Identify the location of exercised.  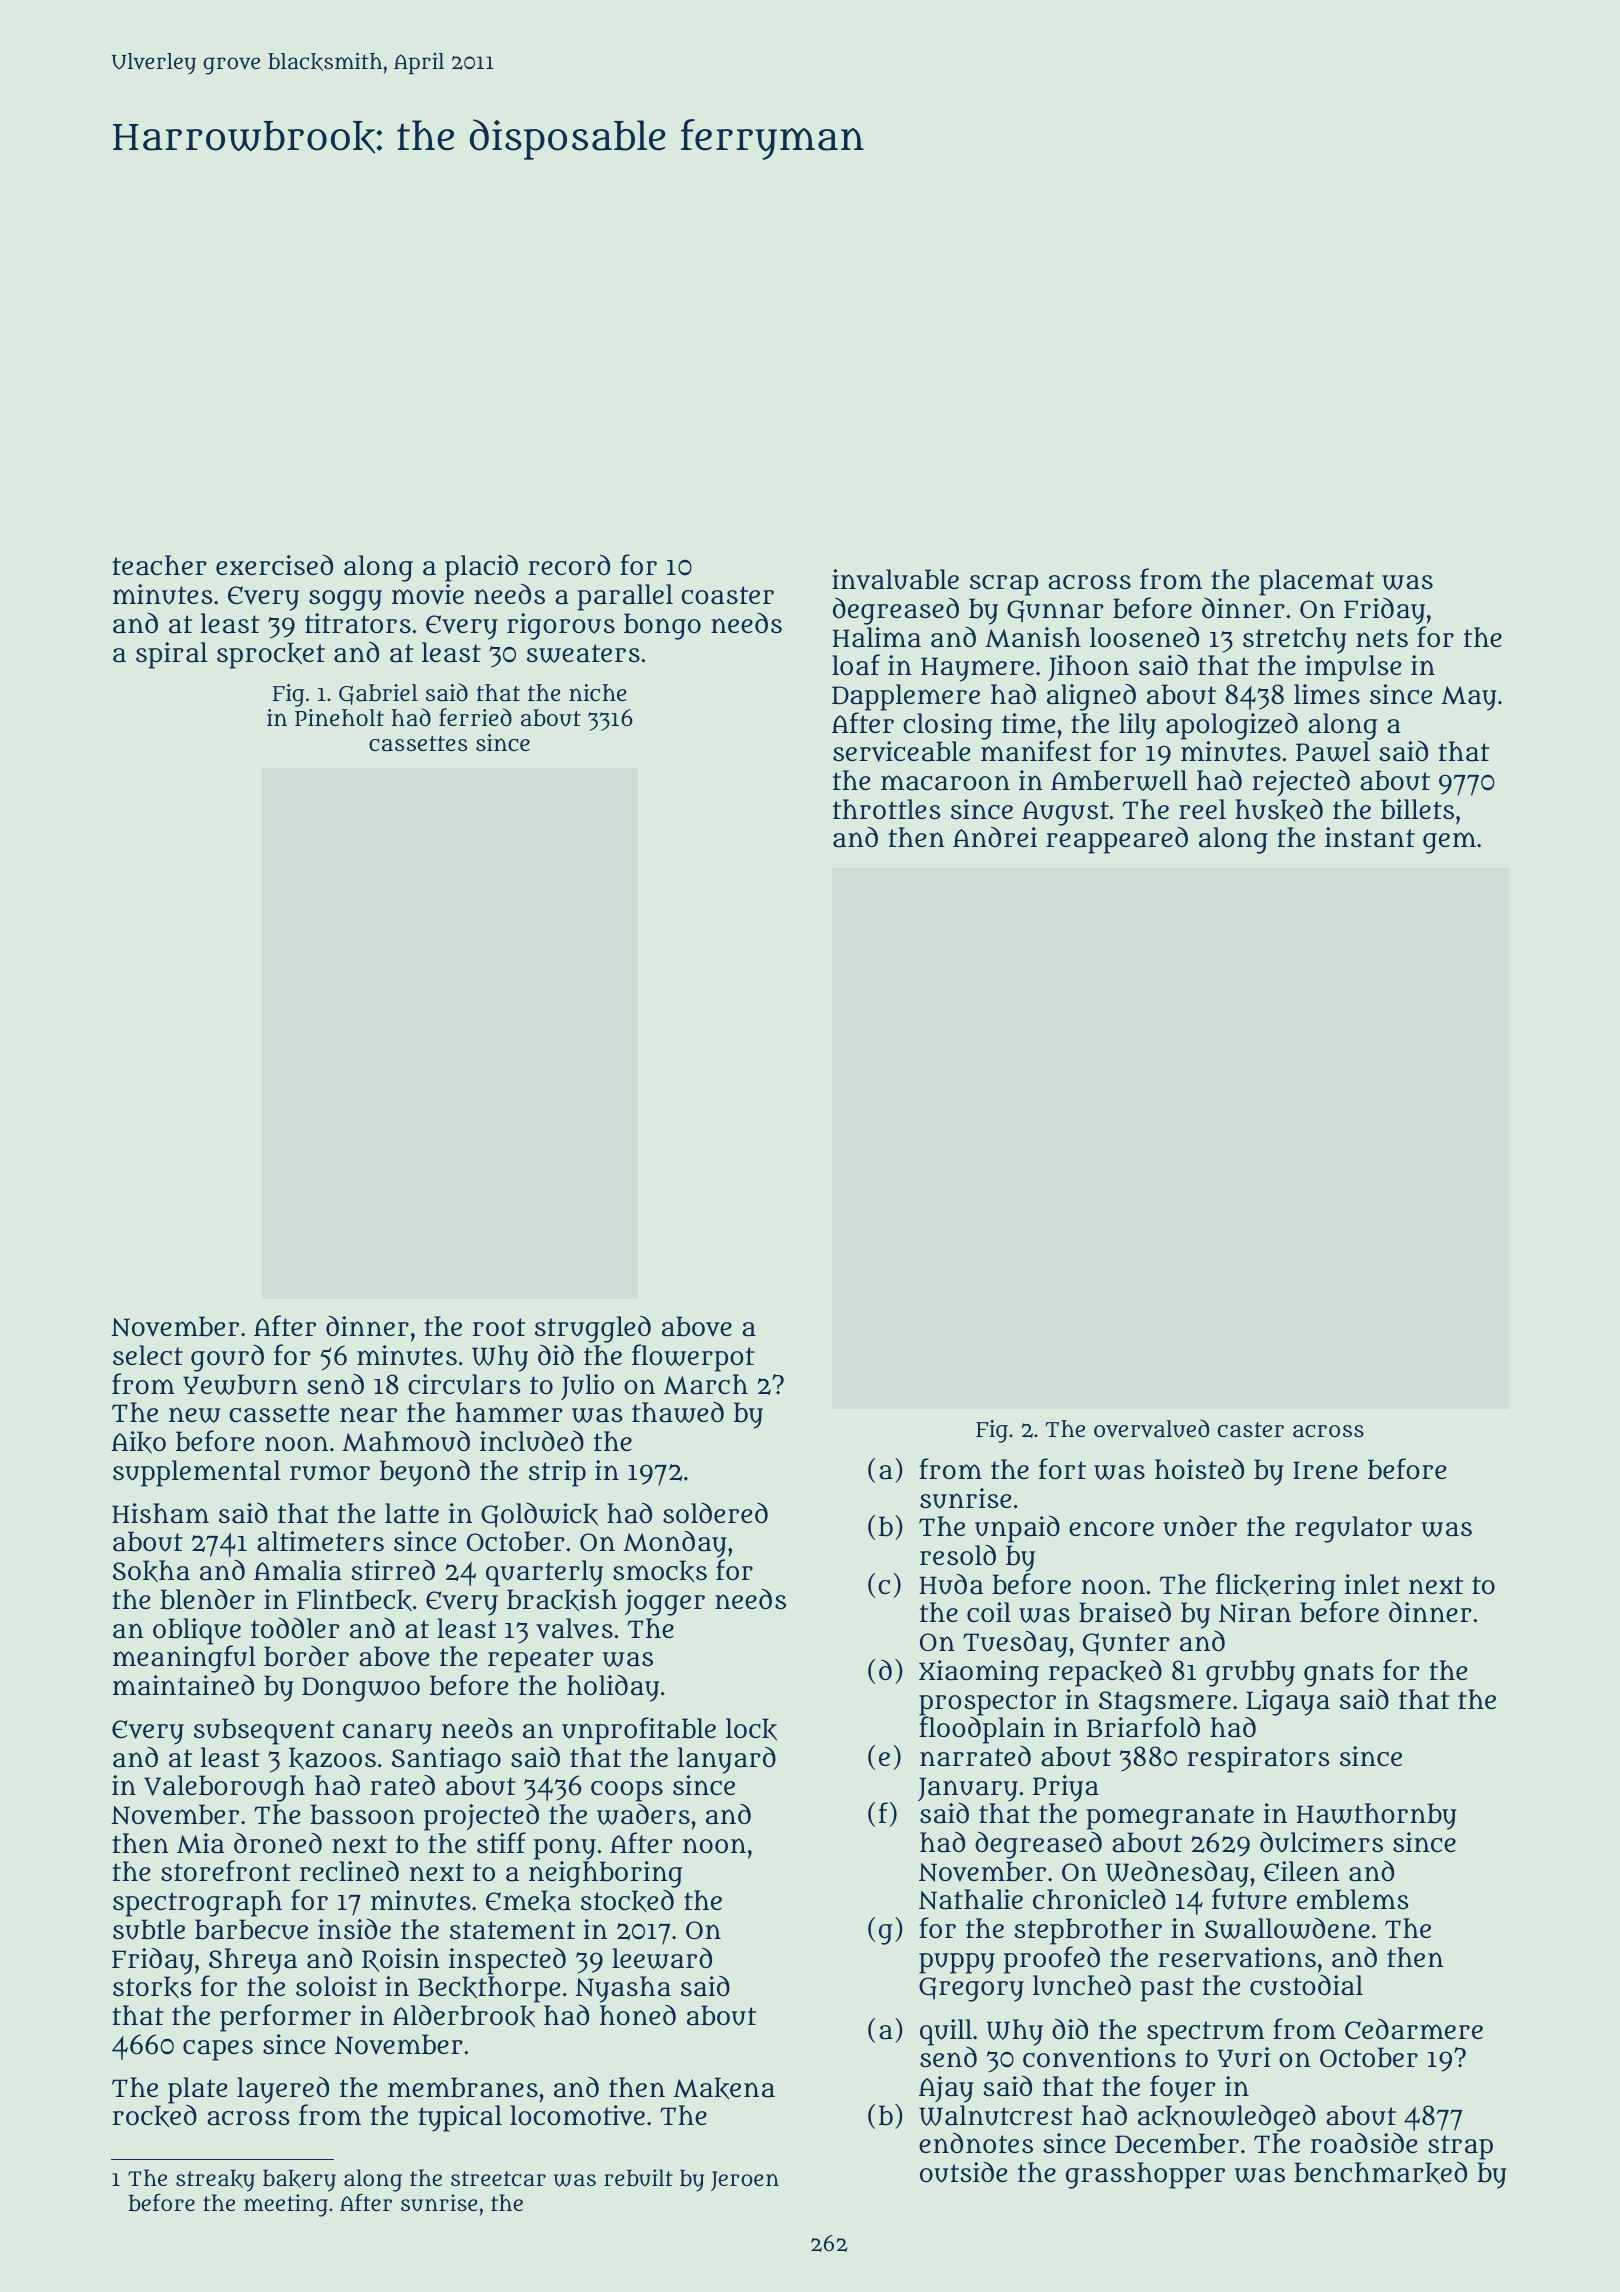
(274, 564).
